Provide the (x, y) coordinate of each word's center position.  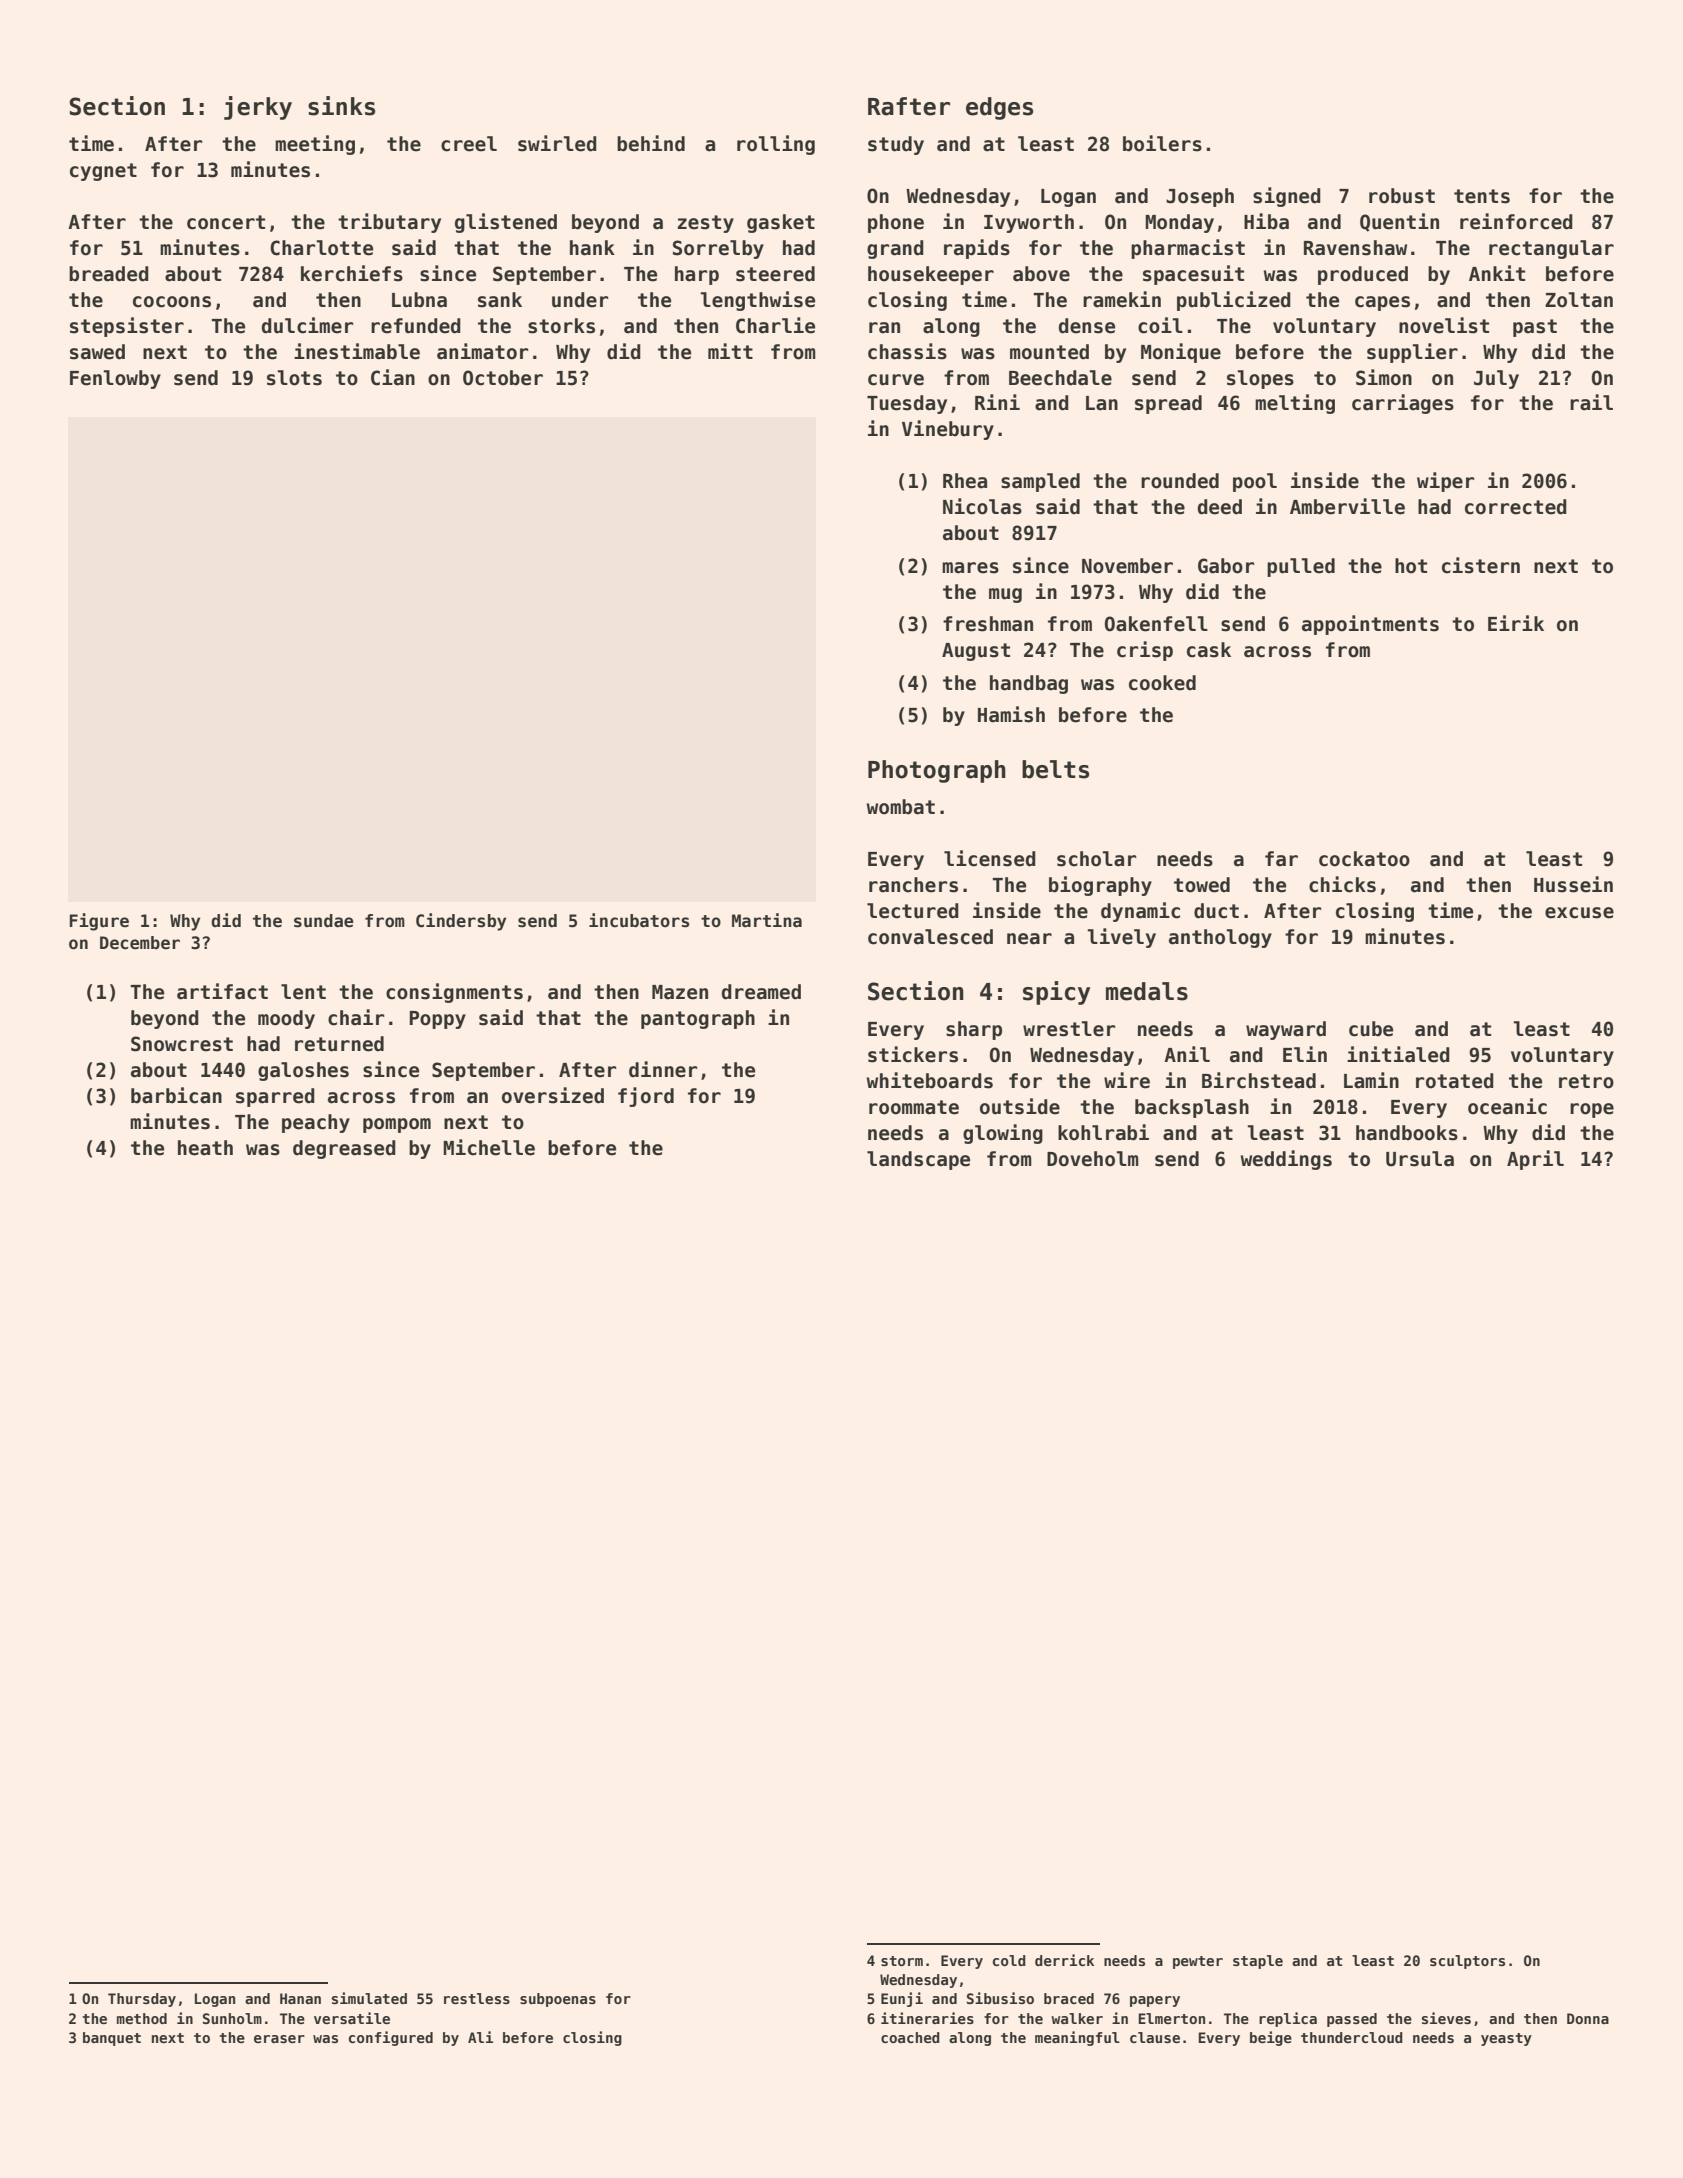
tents (1482, 196)
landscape (918, 1160)
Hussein (1573, 884)
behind (651, 143)
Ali (480, 2037)
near (1029, 939)
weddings (1286, 1160)
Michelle (489, 1147)
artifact (222, 991)
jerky (258, 108)
